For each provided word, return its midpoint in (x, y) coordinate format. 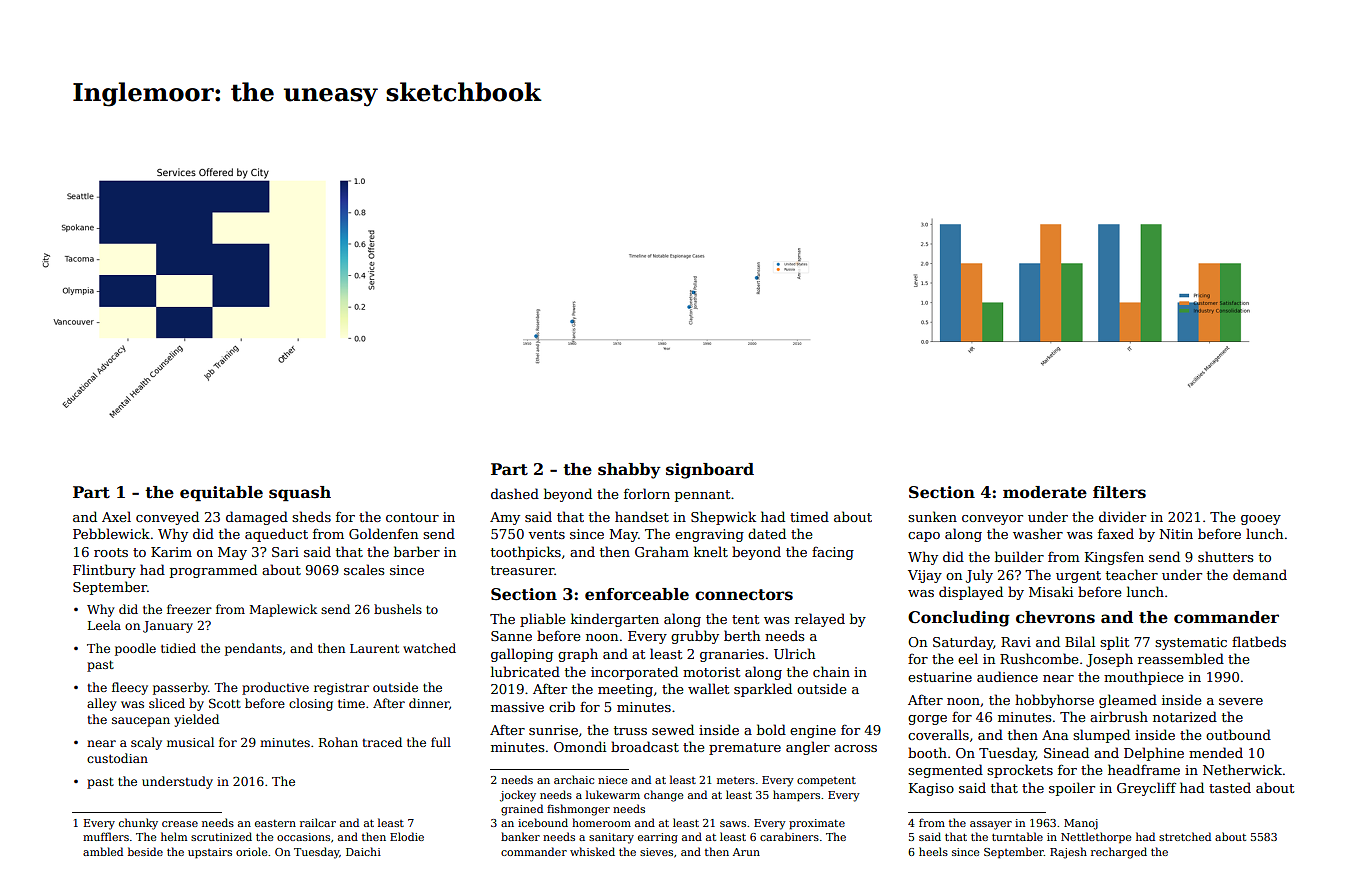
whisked (592, 851)
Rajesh (1068, 853)
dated (767, 533)
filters (1119, 492)
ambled (103, 851)
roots (111, 552)
